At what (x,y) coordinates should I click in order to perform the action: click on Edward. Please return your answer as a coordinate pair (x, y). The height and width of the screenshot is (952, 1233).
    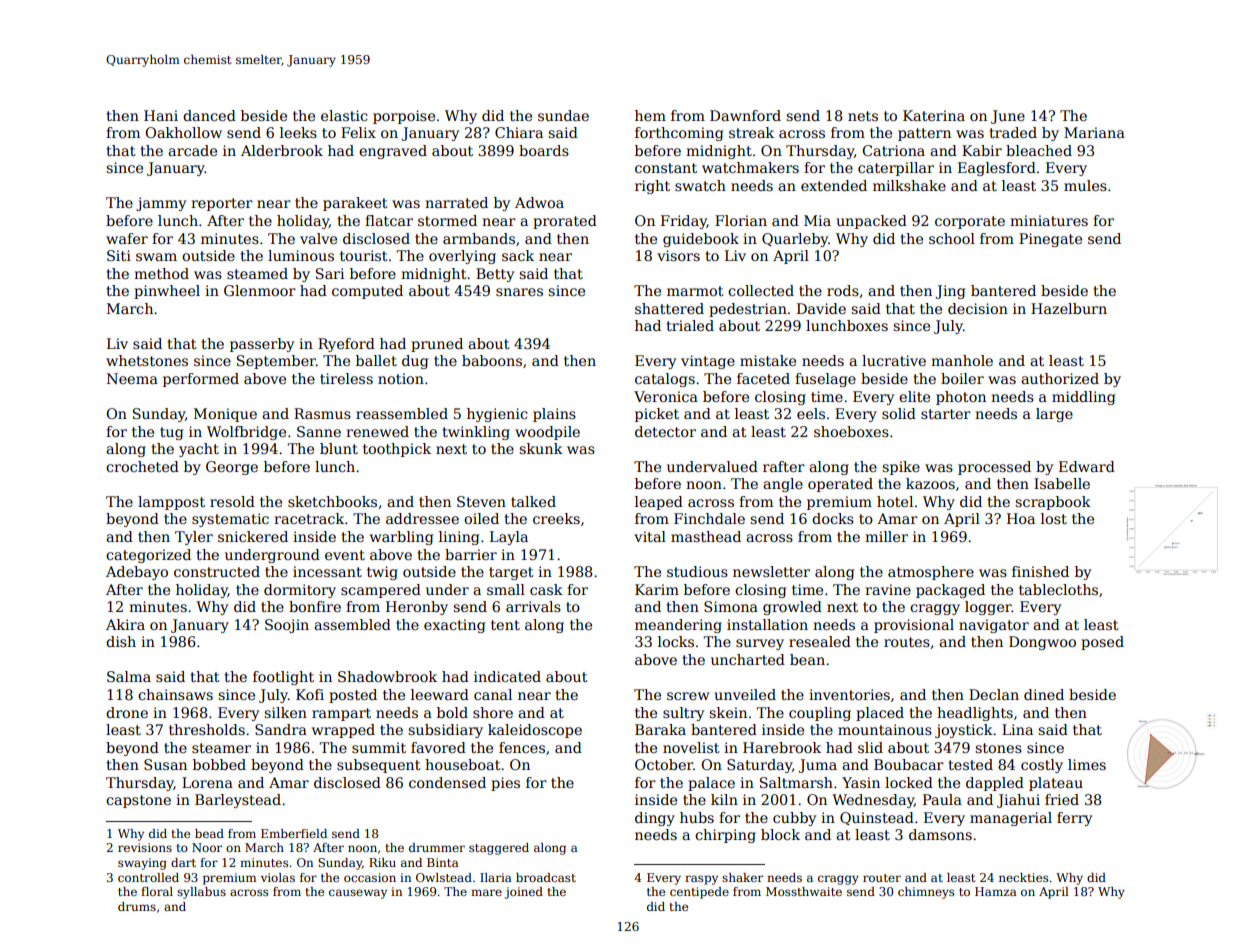
    Looking at the image, I should click on (1087, 466).
